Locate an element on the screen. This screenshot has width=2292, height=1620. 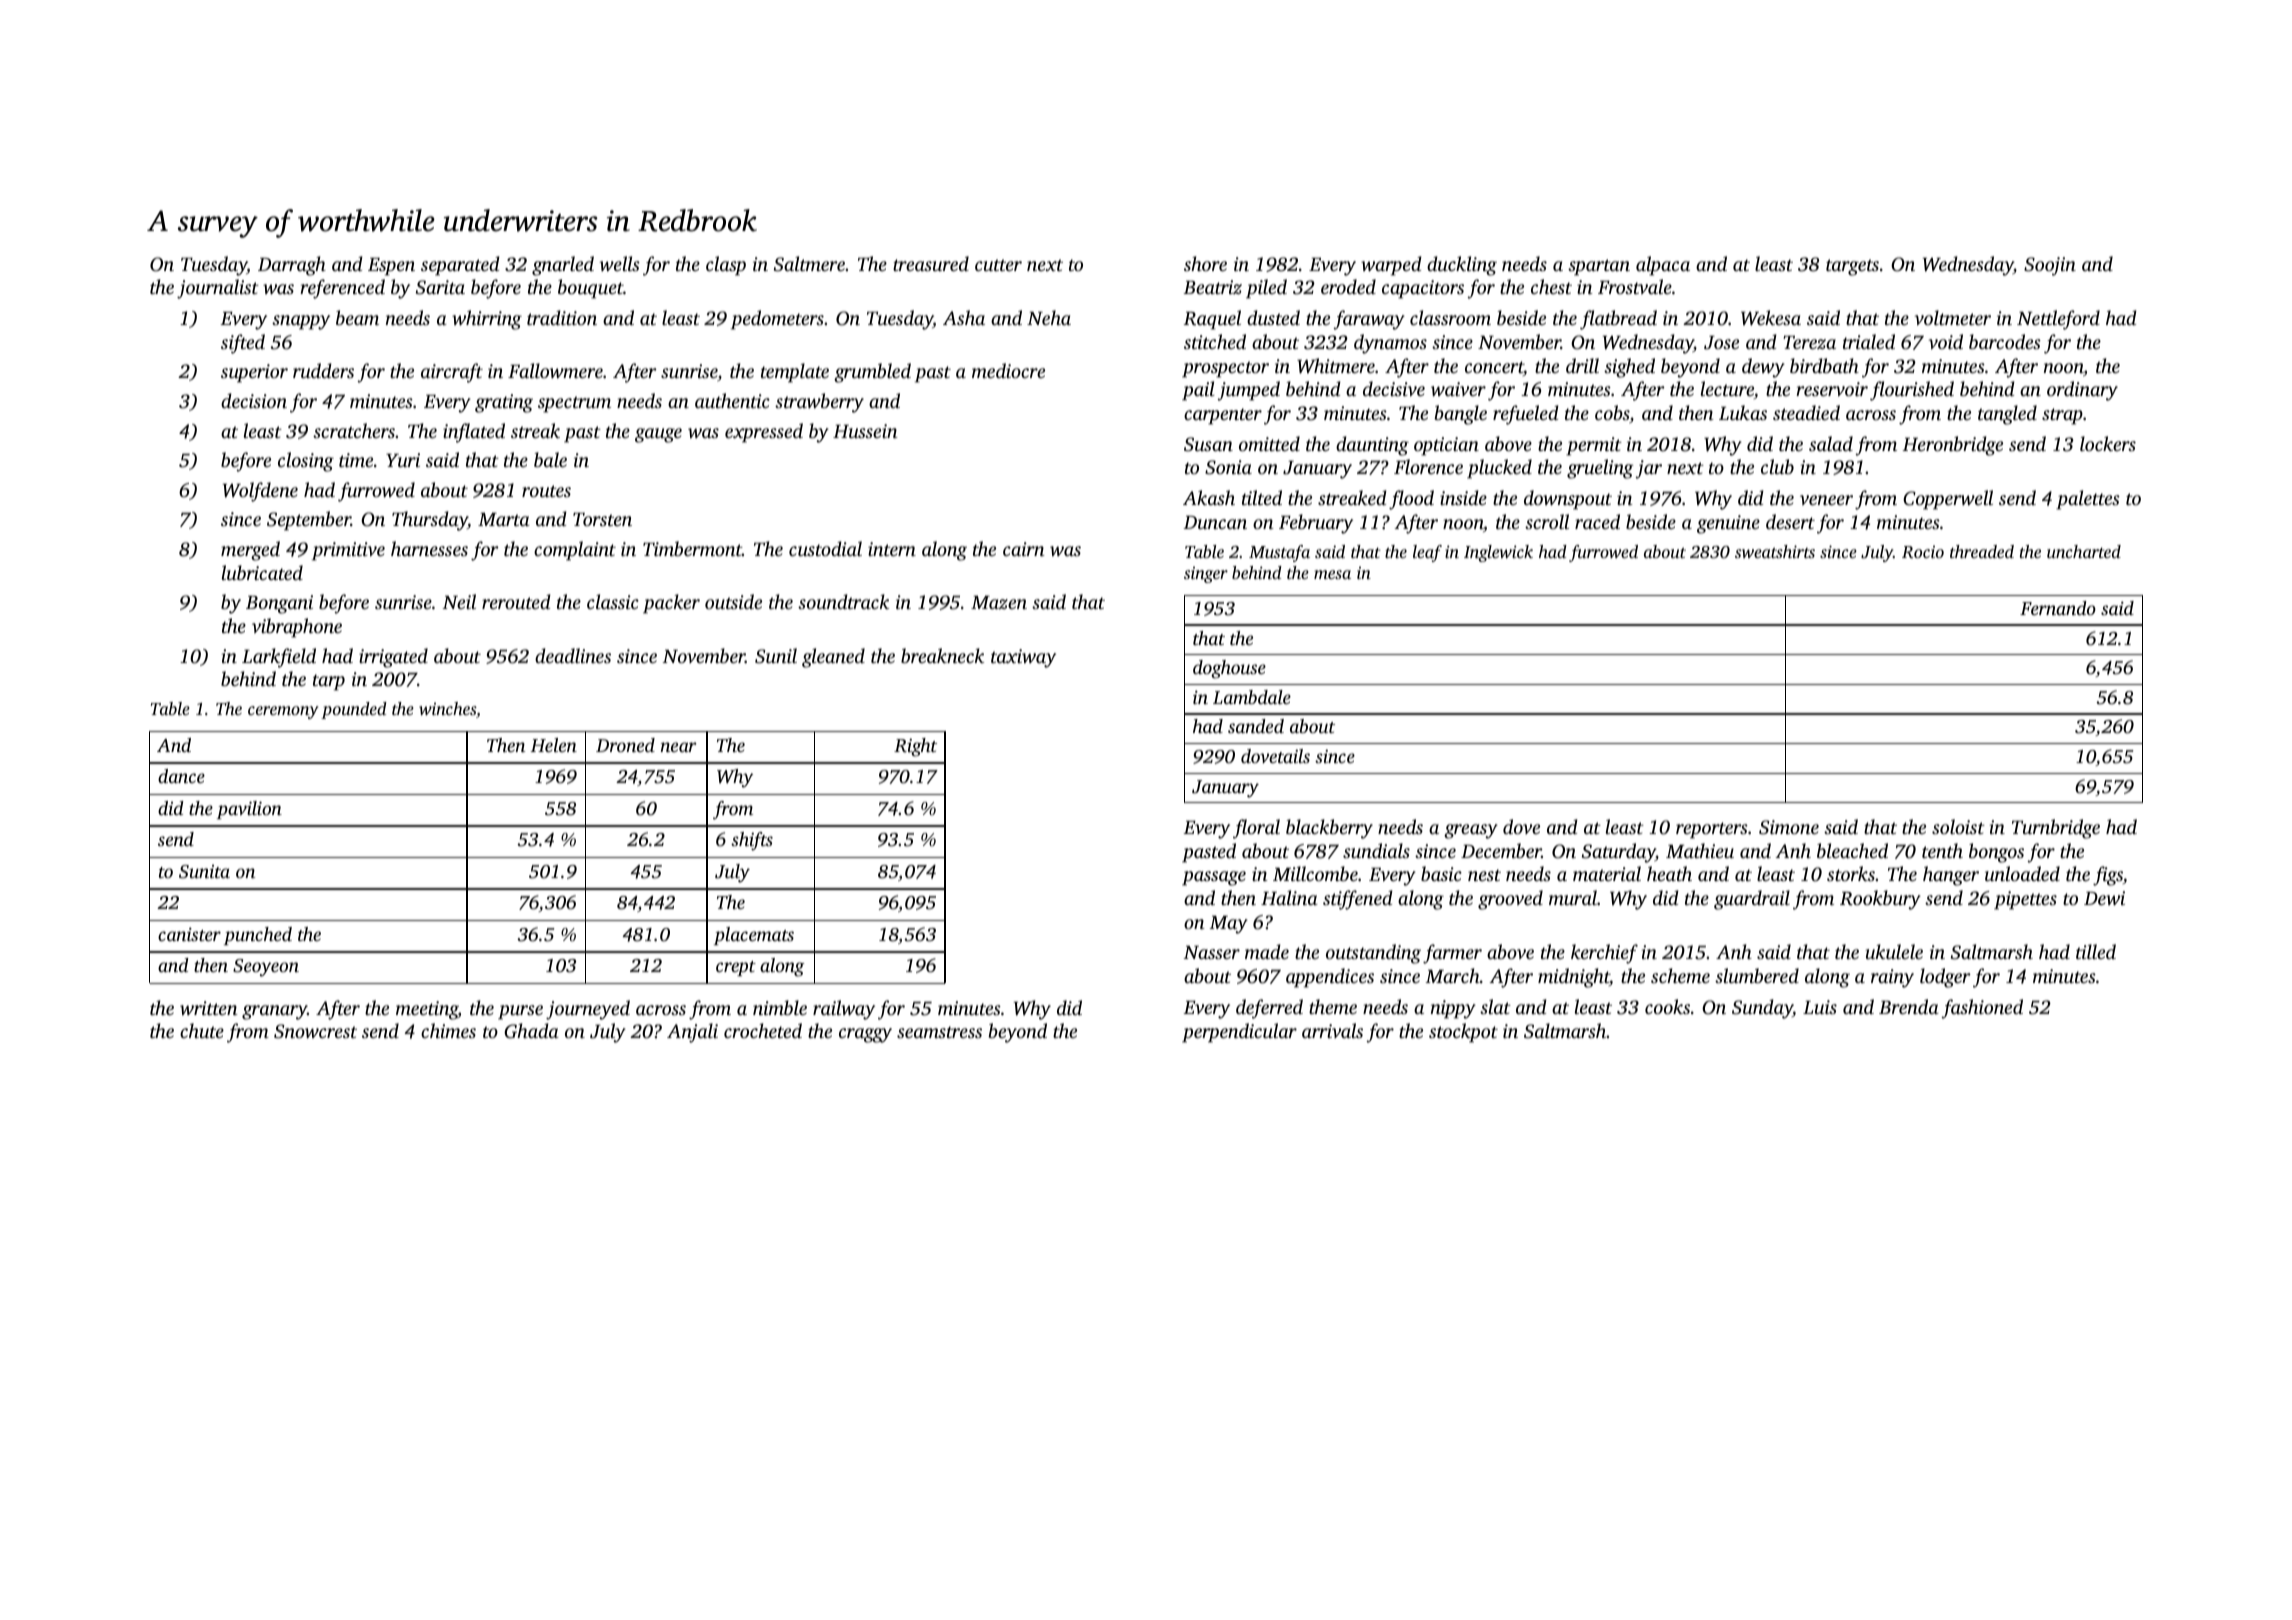
targets is located at coordinates (1852, 267).
